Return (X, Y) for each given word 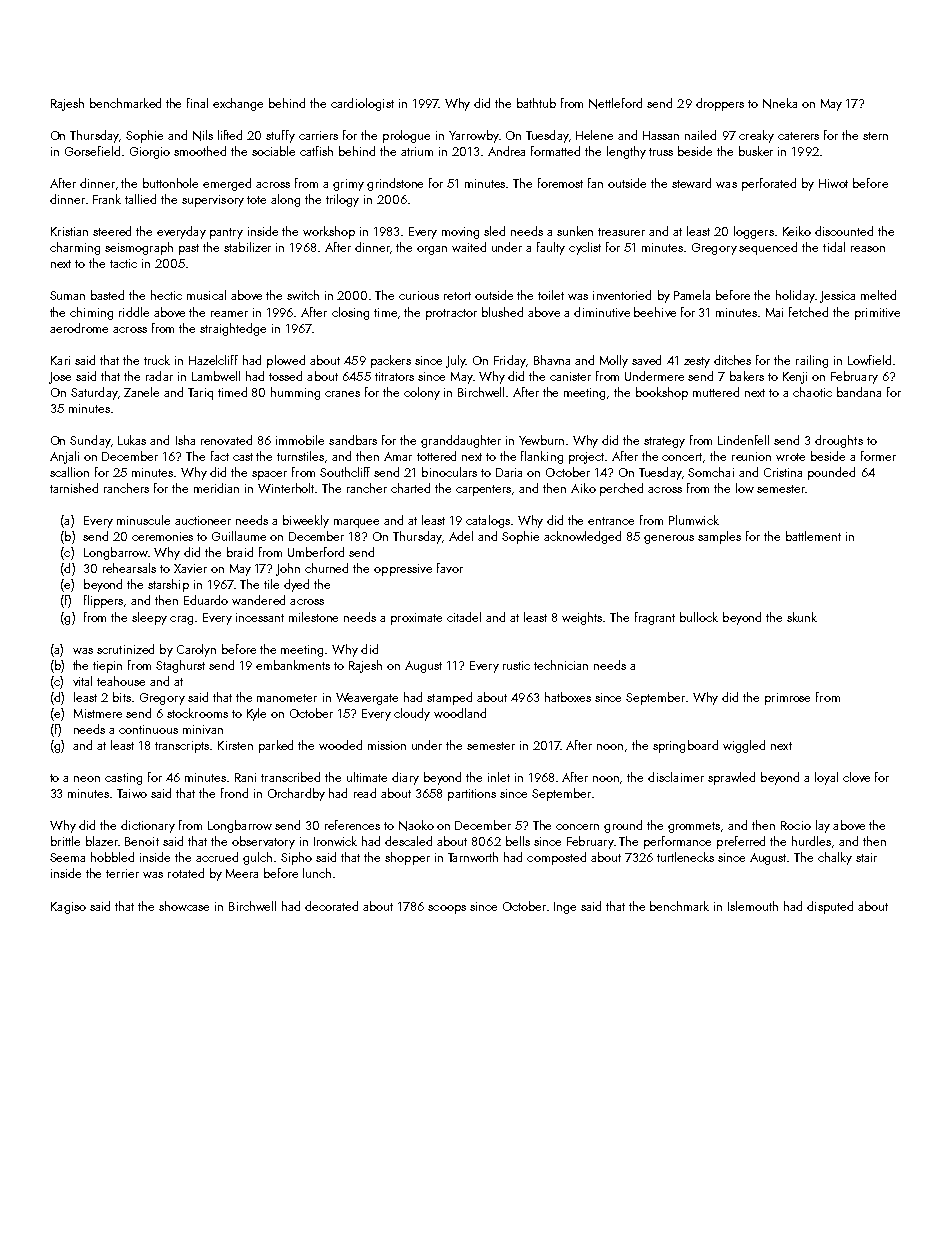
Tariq (200, 394)
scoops (447, 909)
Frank (107, 199)
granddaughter (461, 441)
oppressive (403, 570)
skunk (802, 617)
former (878, 456)
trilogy (342, 200)
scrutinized (125, 649)
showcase (184, 906)
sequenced (768, 248)
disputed (830, 907)
